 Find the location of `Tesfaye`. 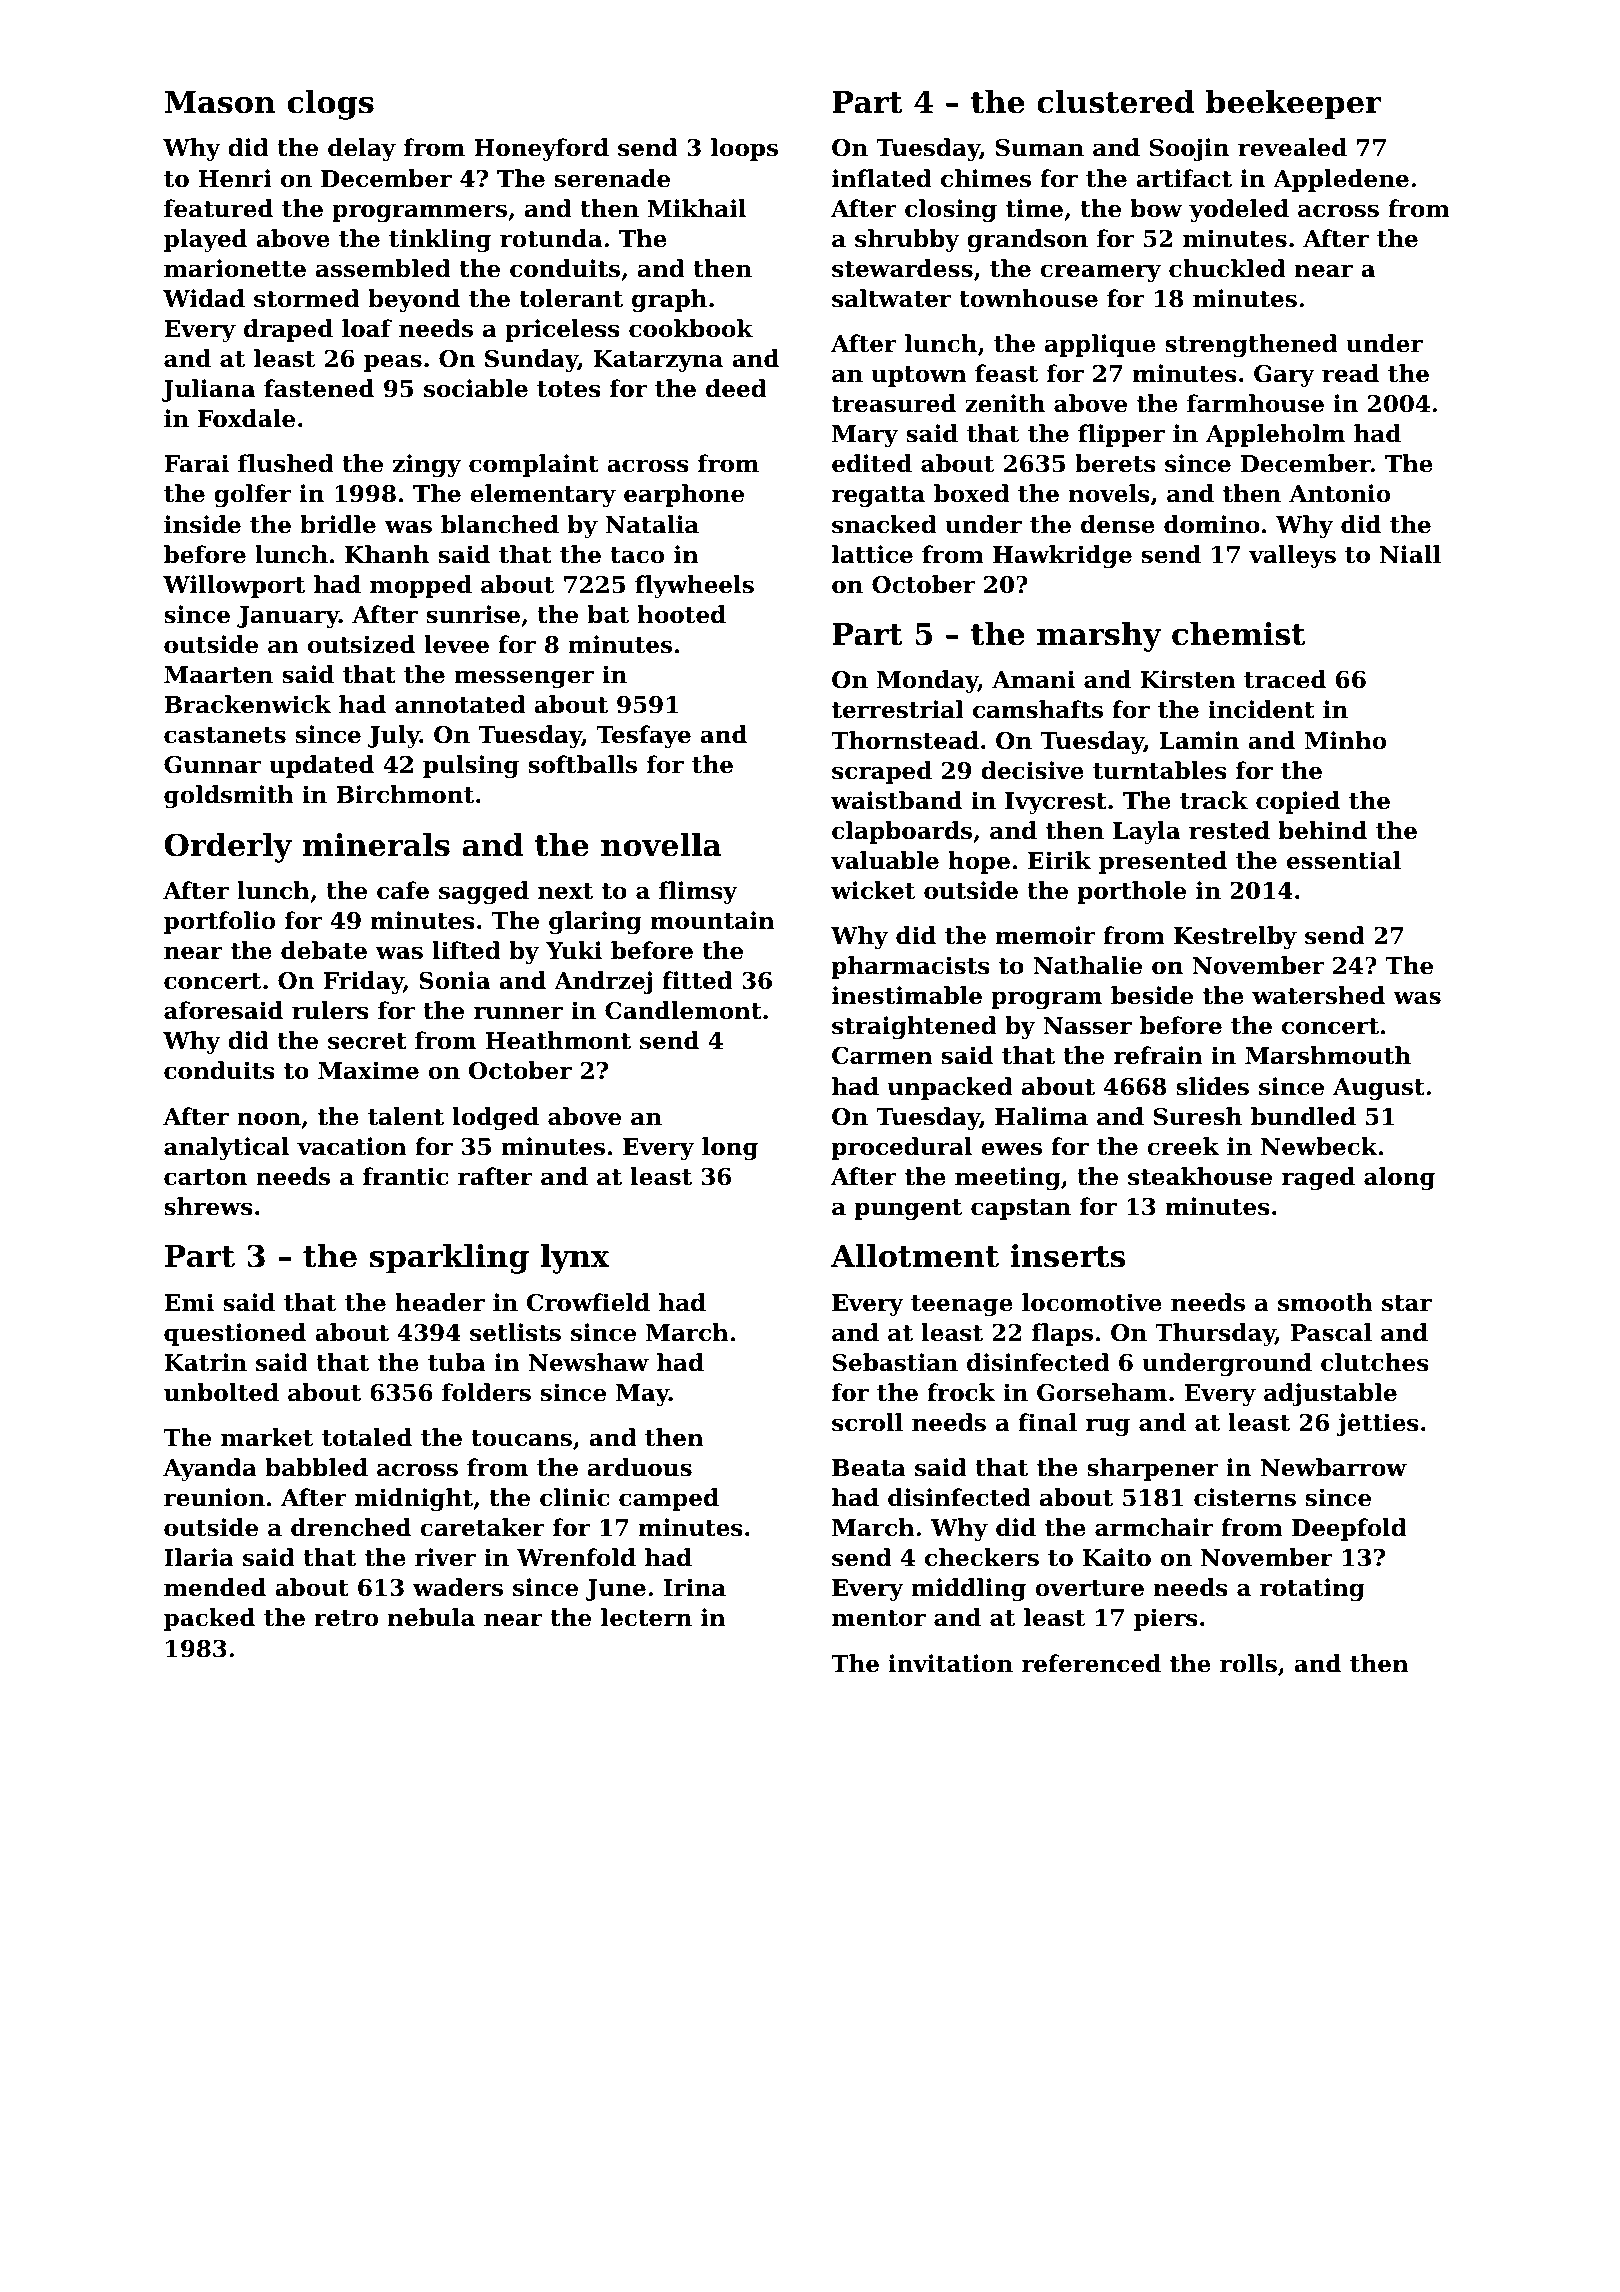

Tesfaye is located at coordinates (644, 736).
